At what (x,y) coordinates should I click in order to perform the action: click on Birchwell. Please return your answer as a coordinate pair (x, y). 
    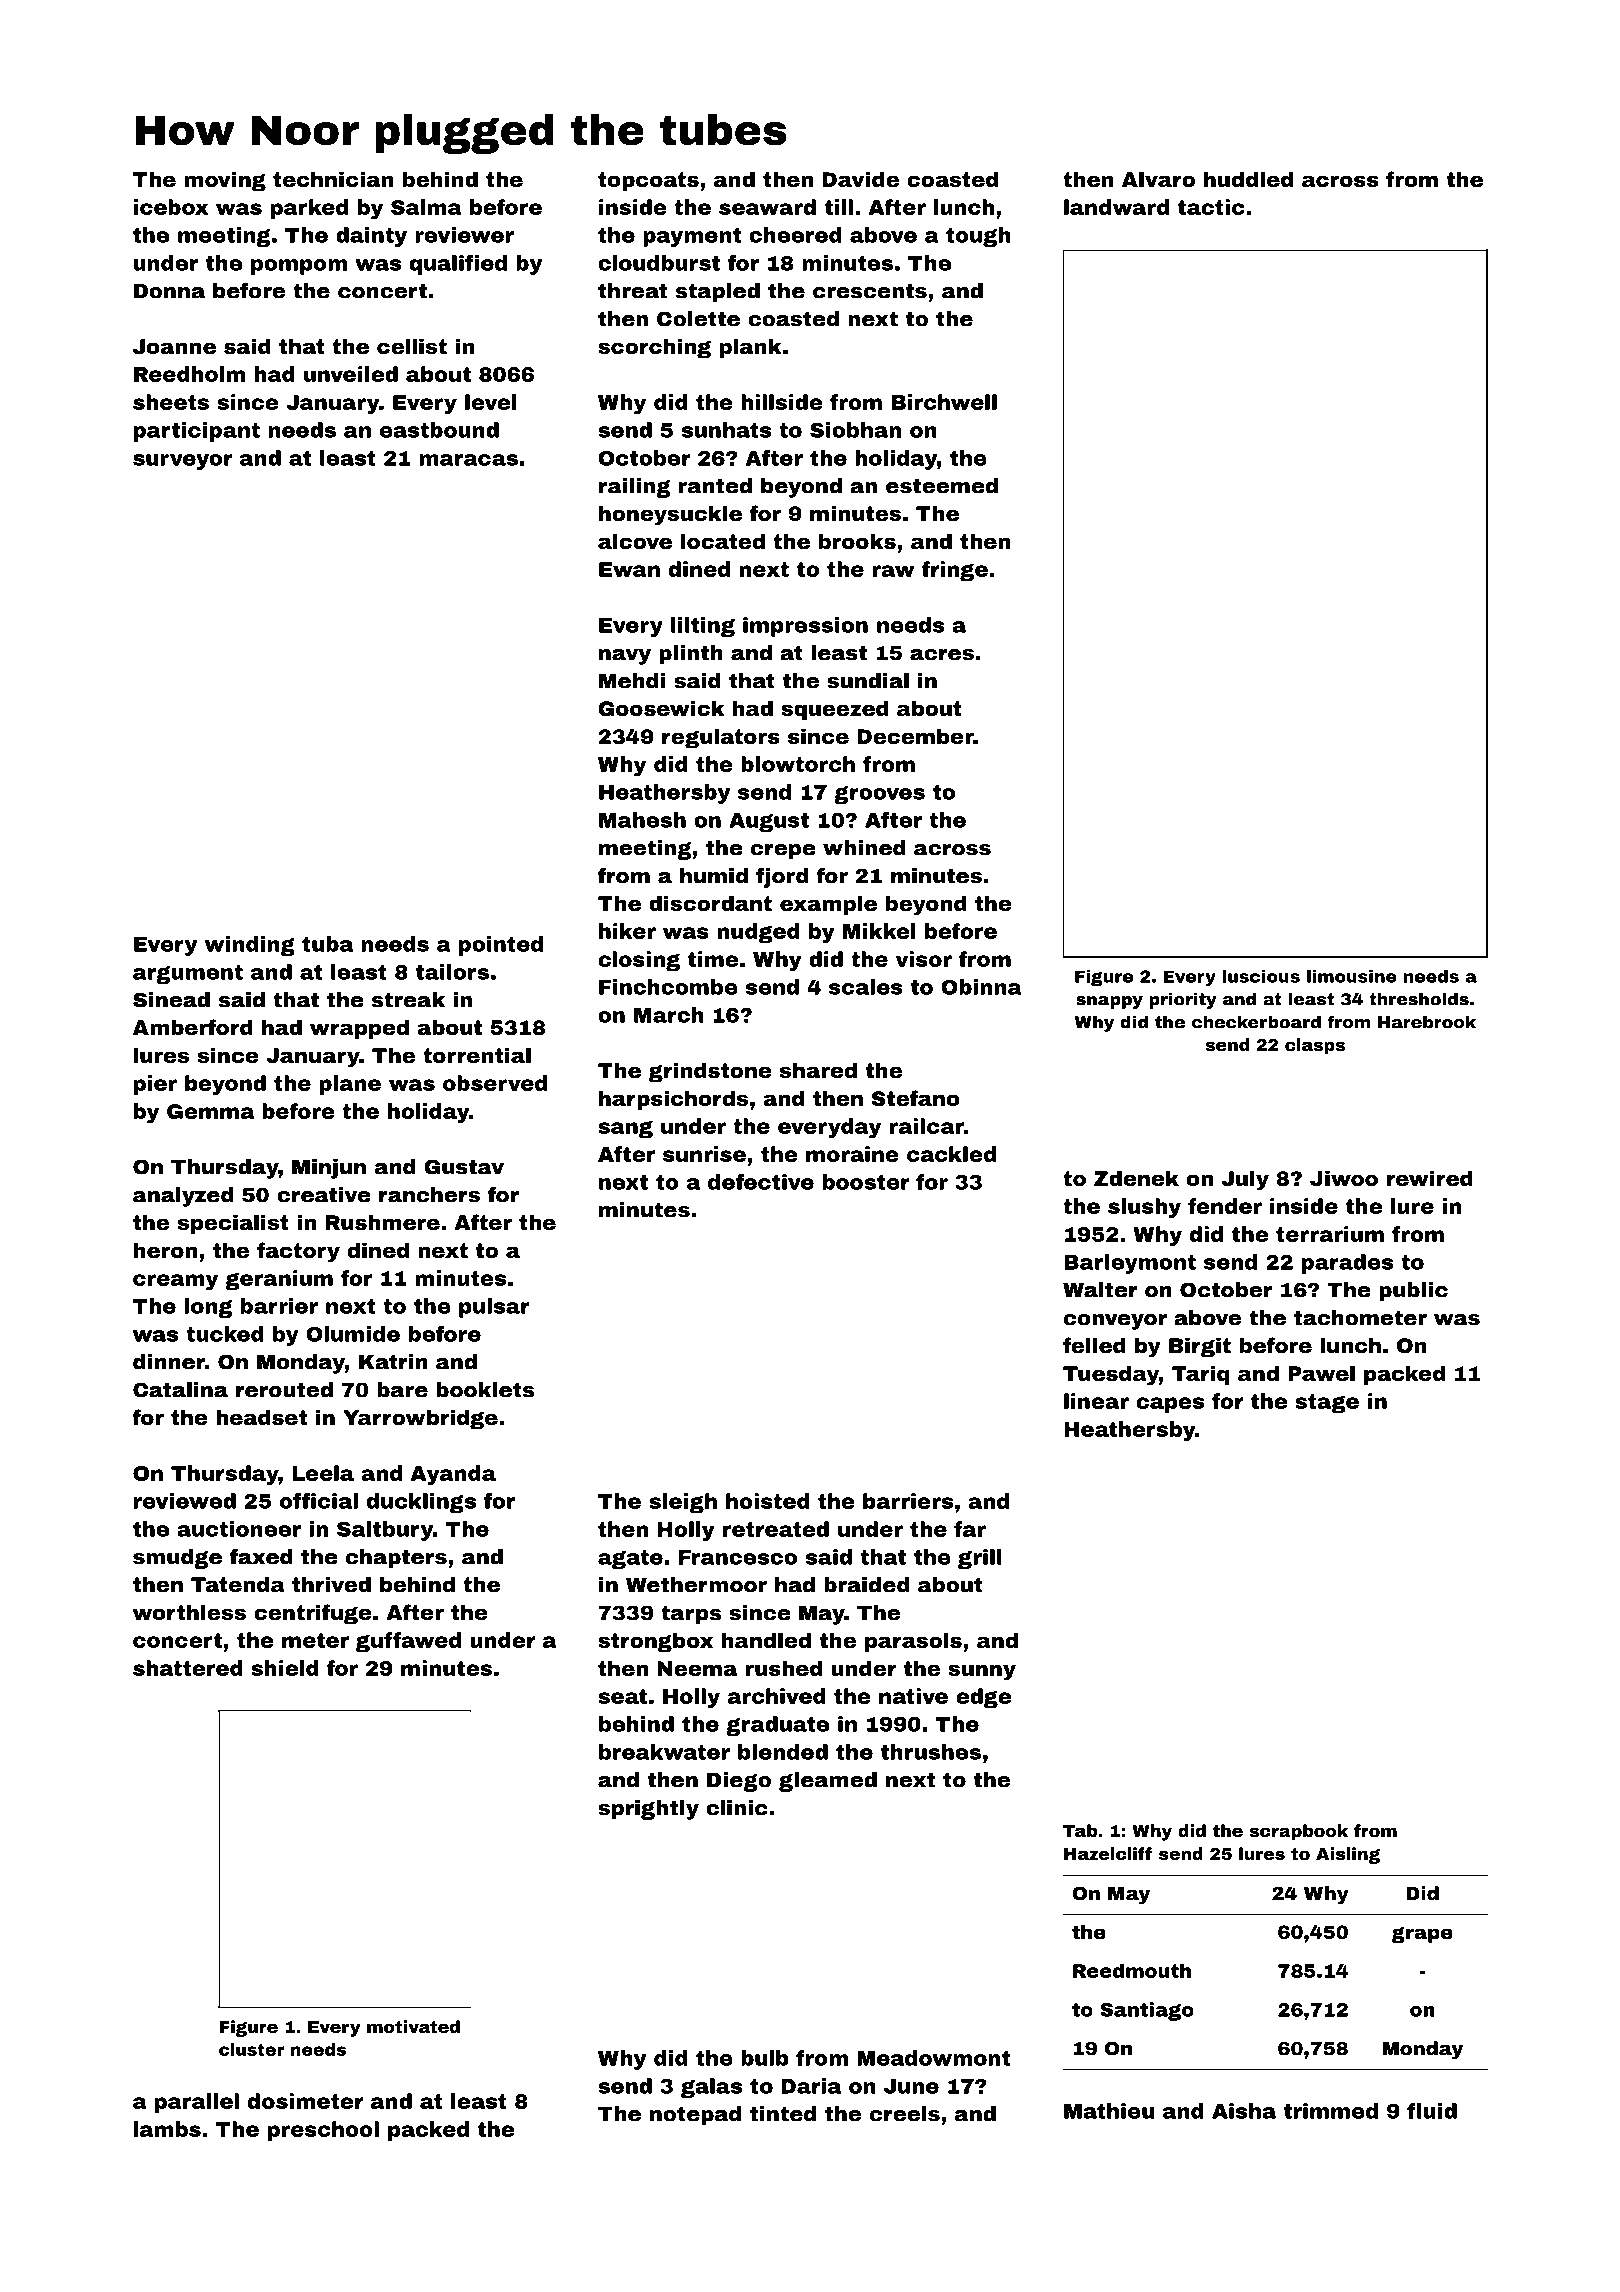
    Looking at the image, I should click on (944, 402).
